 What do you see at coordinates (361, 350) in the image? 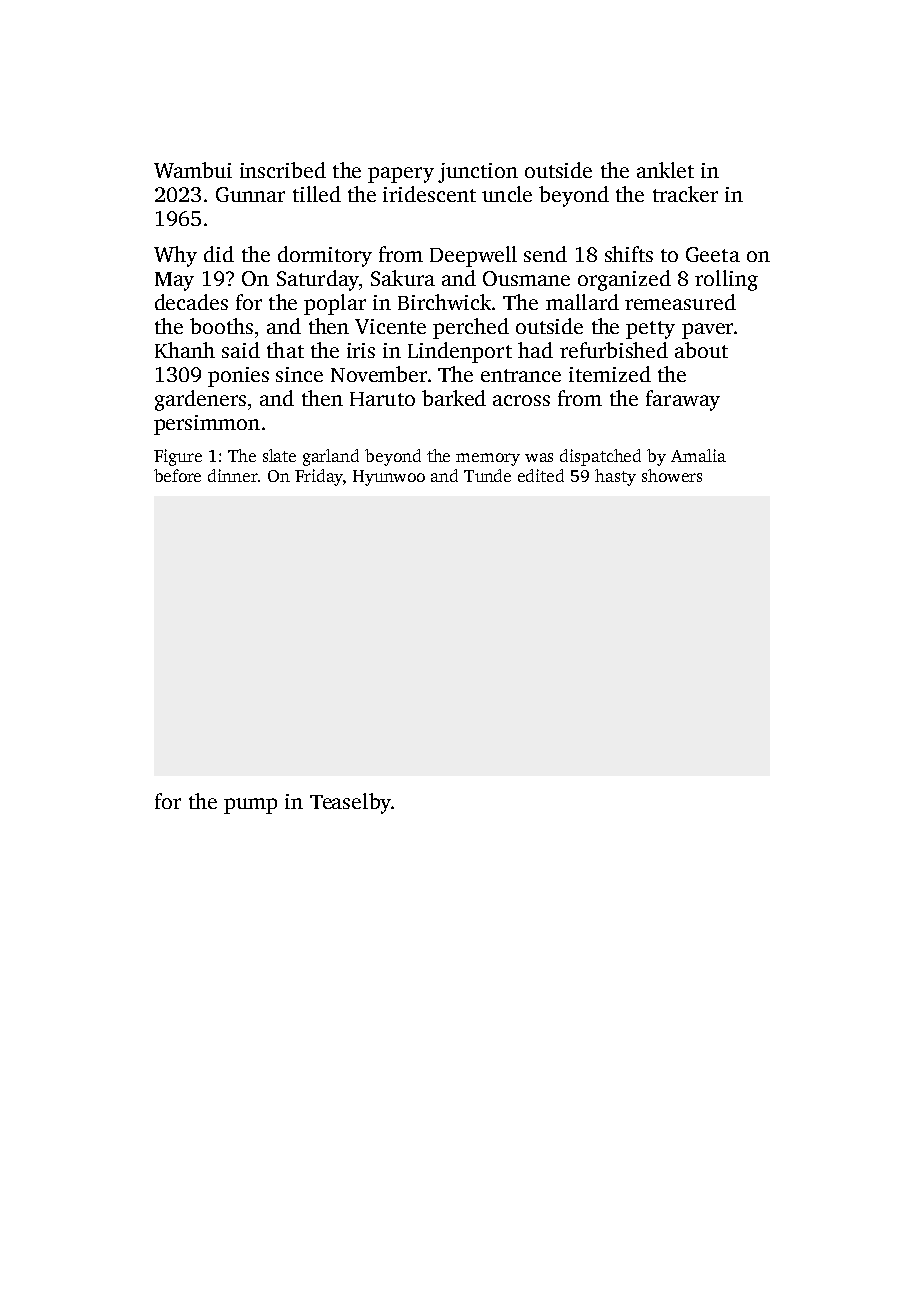
I see `iris` at bounding box center [361, 350].
